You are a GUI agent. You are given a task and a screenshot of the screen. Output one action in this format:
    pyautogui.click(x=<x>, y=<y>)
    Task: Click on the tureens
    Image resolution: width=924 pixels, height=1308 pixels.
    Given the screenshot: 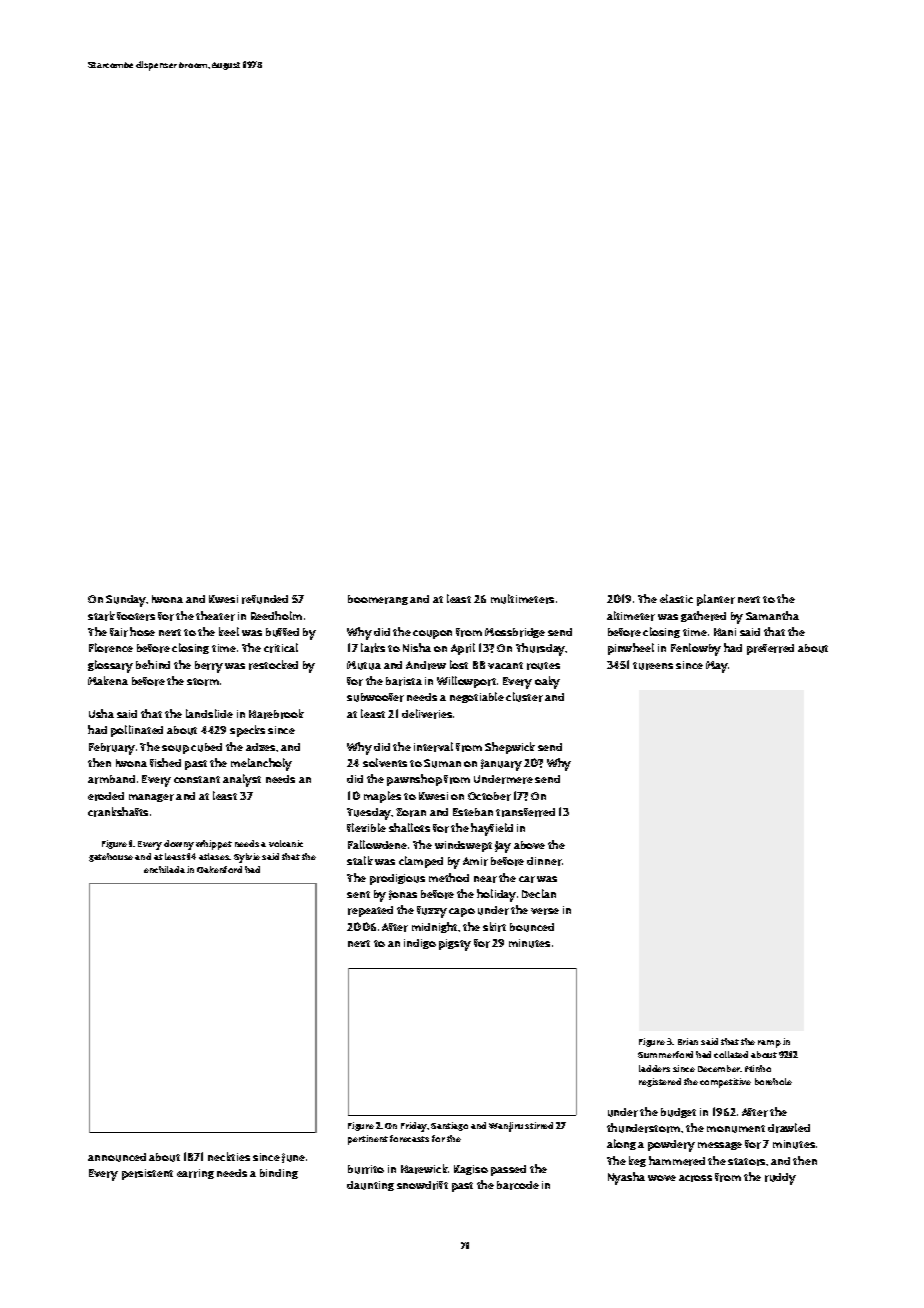 What is the action you would take?
    pyautogui.click(x=653, y=666)
